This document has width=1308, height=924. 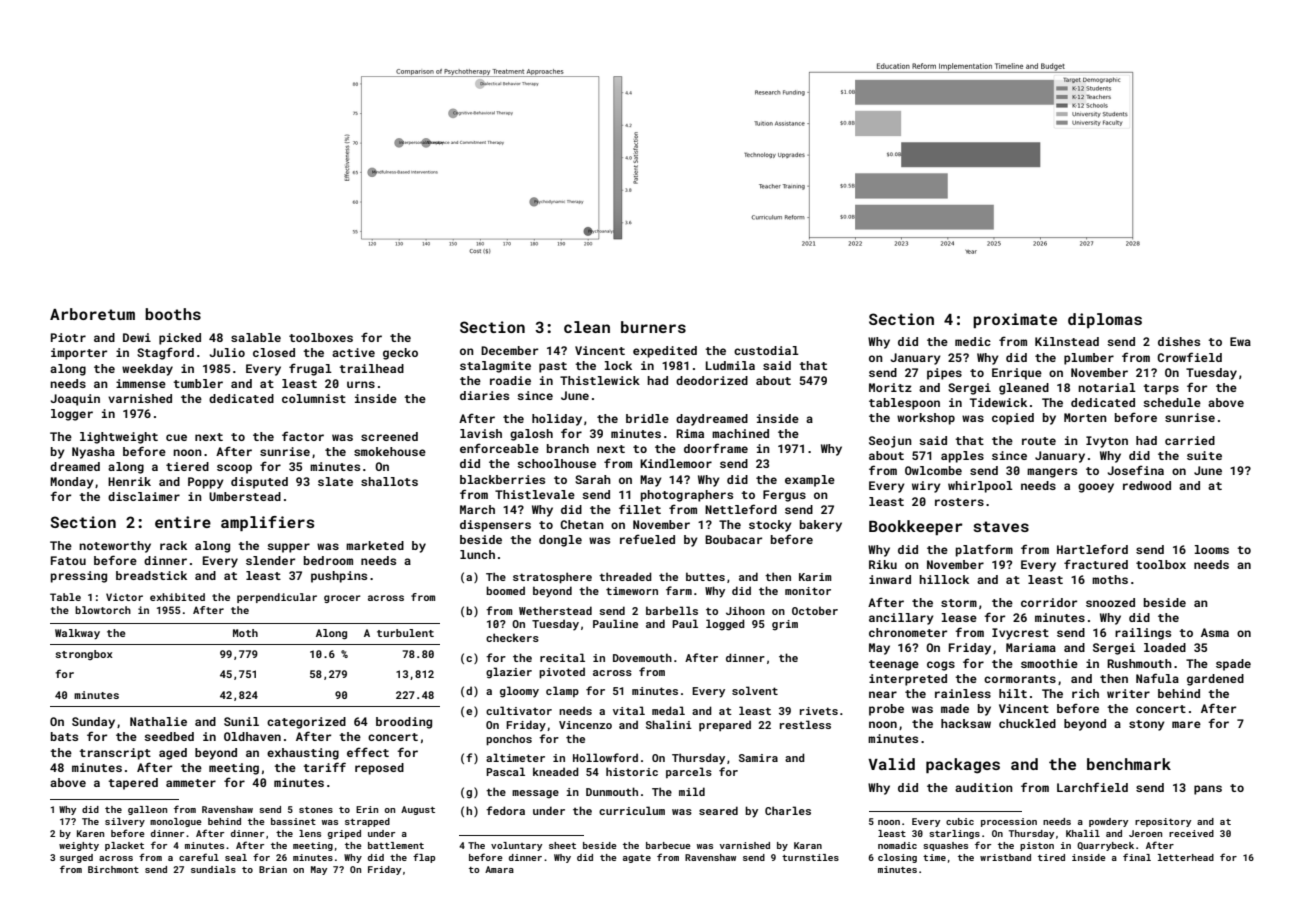 I want to click on tapered, so click(x=133, y=784).
